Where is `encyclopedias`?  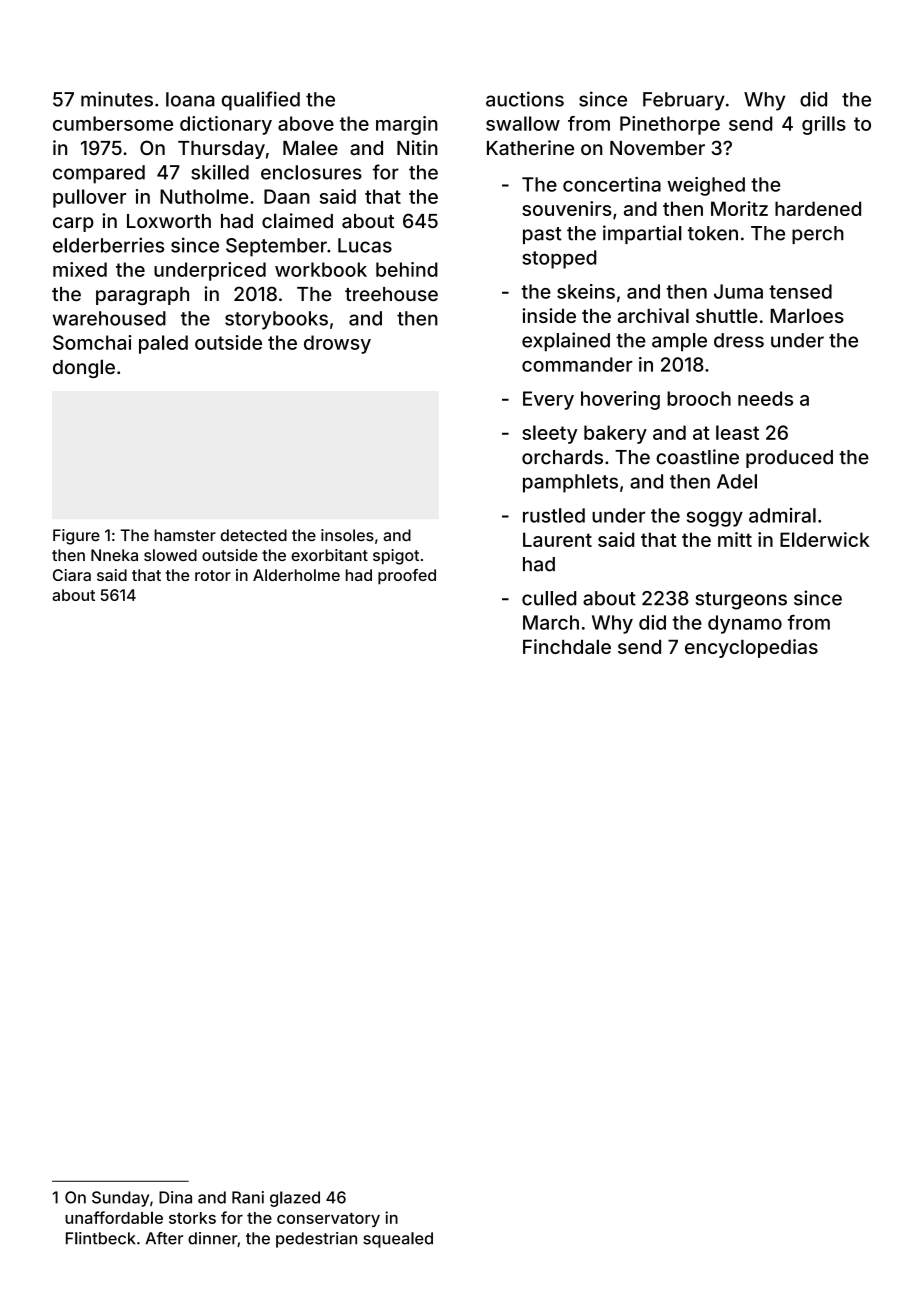 encyclopedias is located at coordinates (751, 648).
